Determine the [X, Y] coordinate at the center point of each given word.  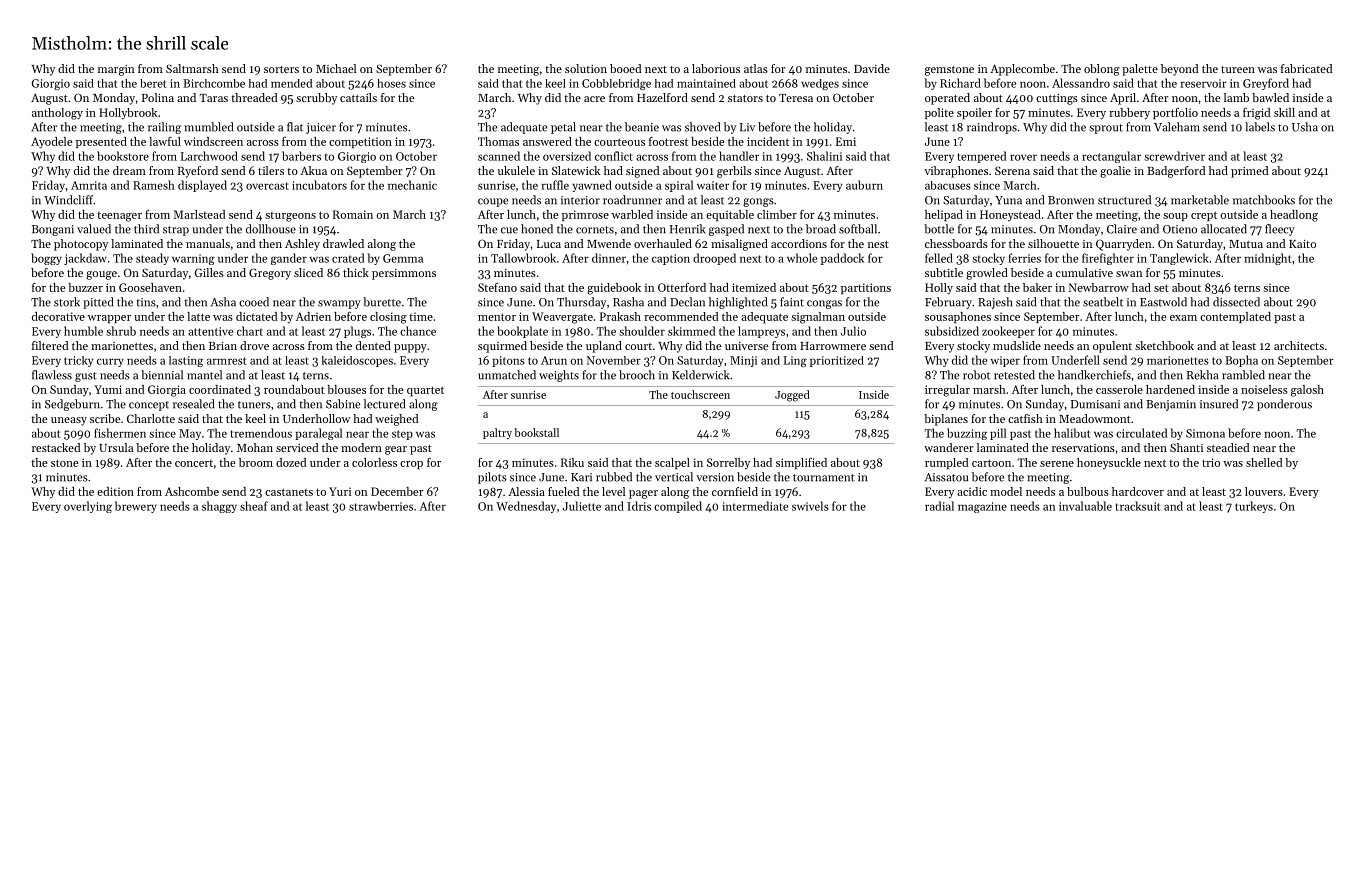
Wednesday [526, 507]
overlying [88, 507]
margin [116, 70]
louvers [1264, 491]
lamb [1236, 97]
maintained [706, 83]
